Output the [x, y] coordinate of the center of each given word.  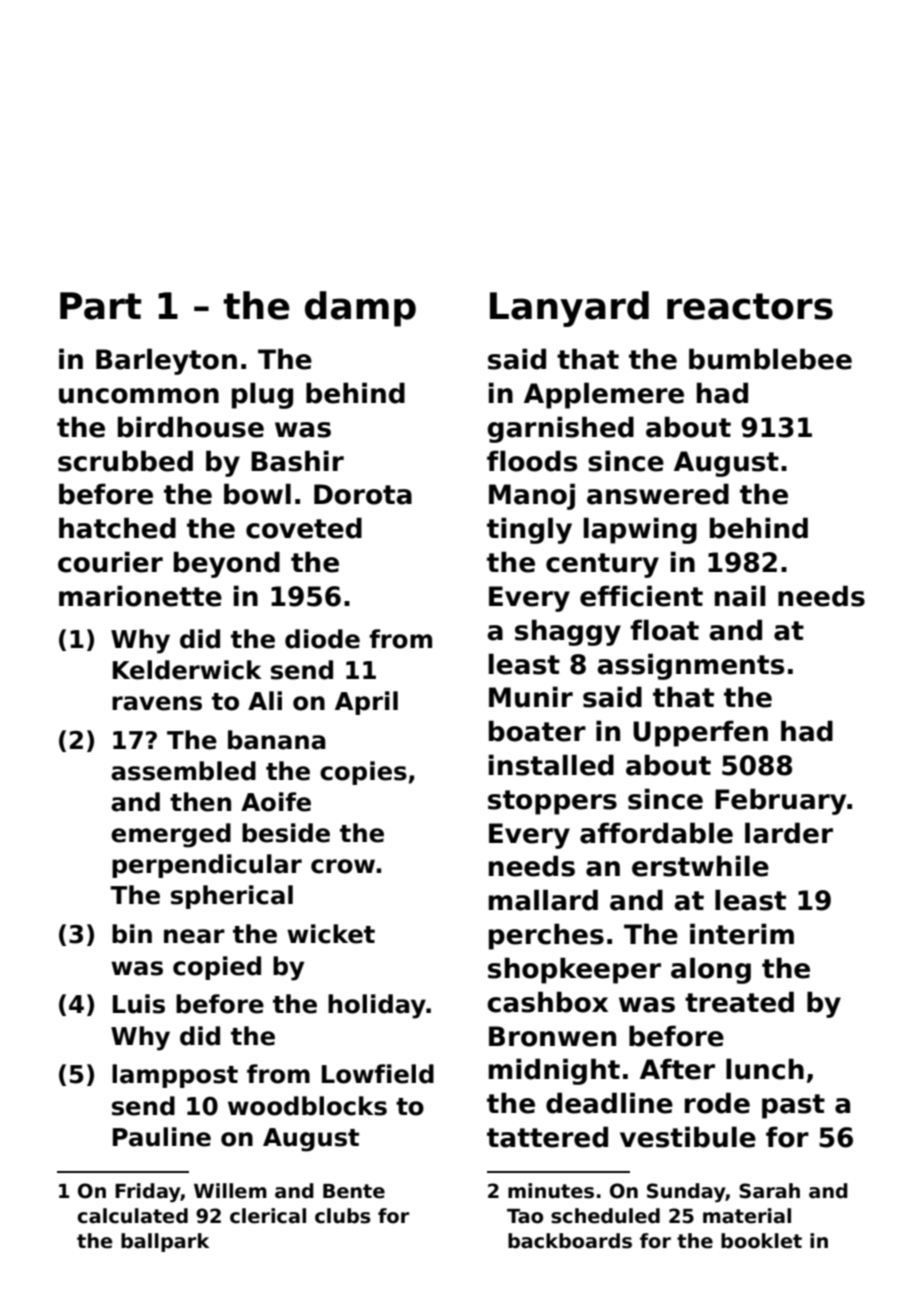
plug [262, 395]
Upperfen [700, 733]
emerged [171, 835]
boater [537, 731]
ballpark [165, 1242]
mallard [543, 900]
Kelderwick [187, 670]
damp [360, 309]
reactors [750, 306]
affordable [656, 833]
